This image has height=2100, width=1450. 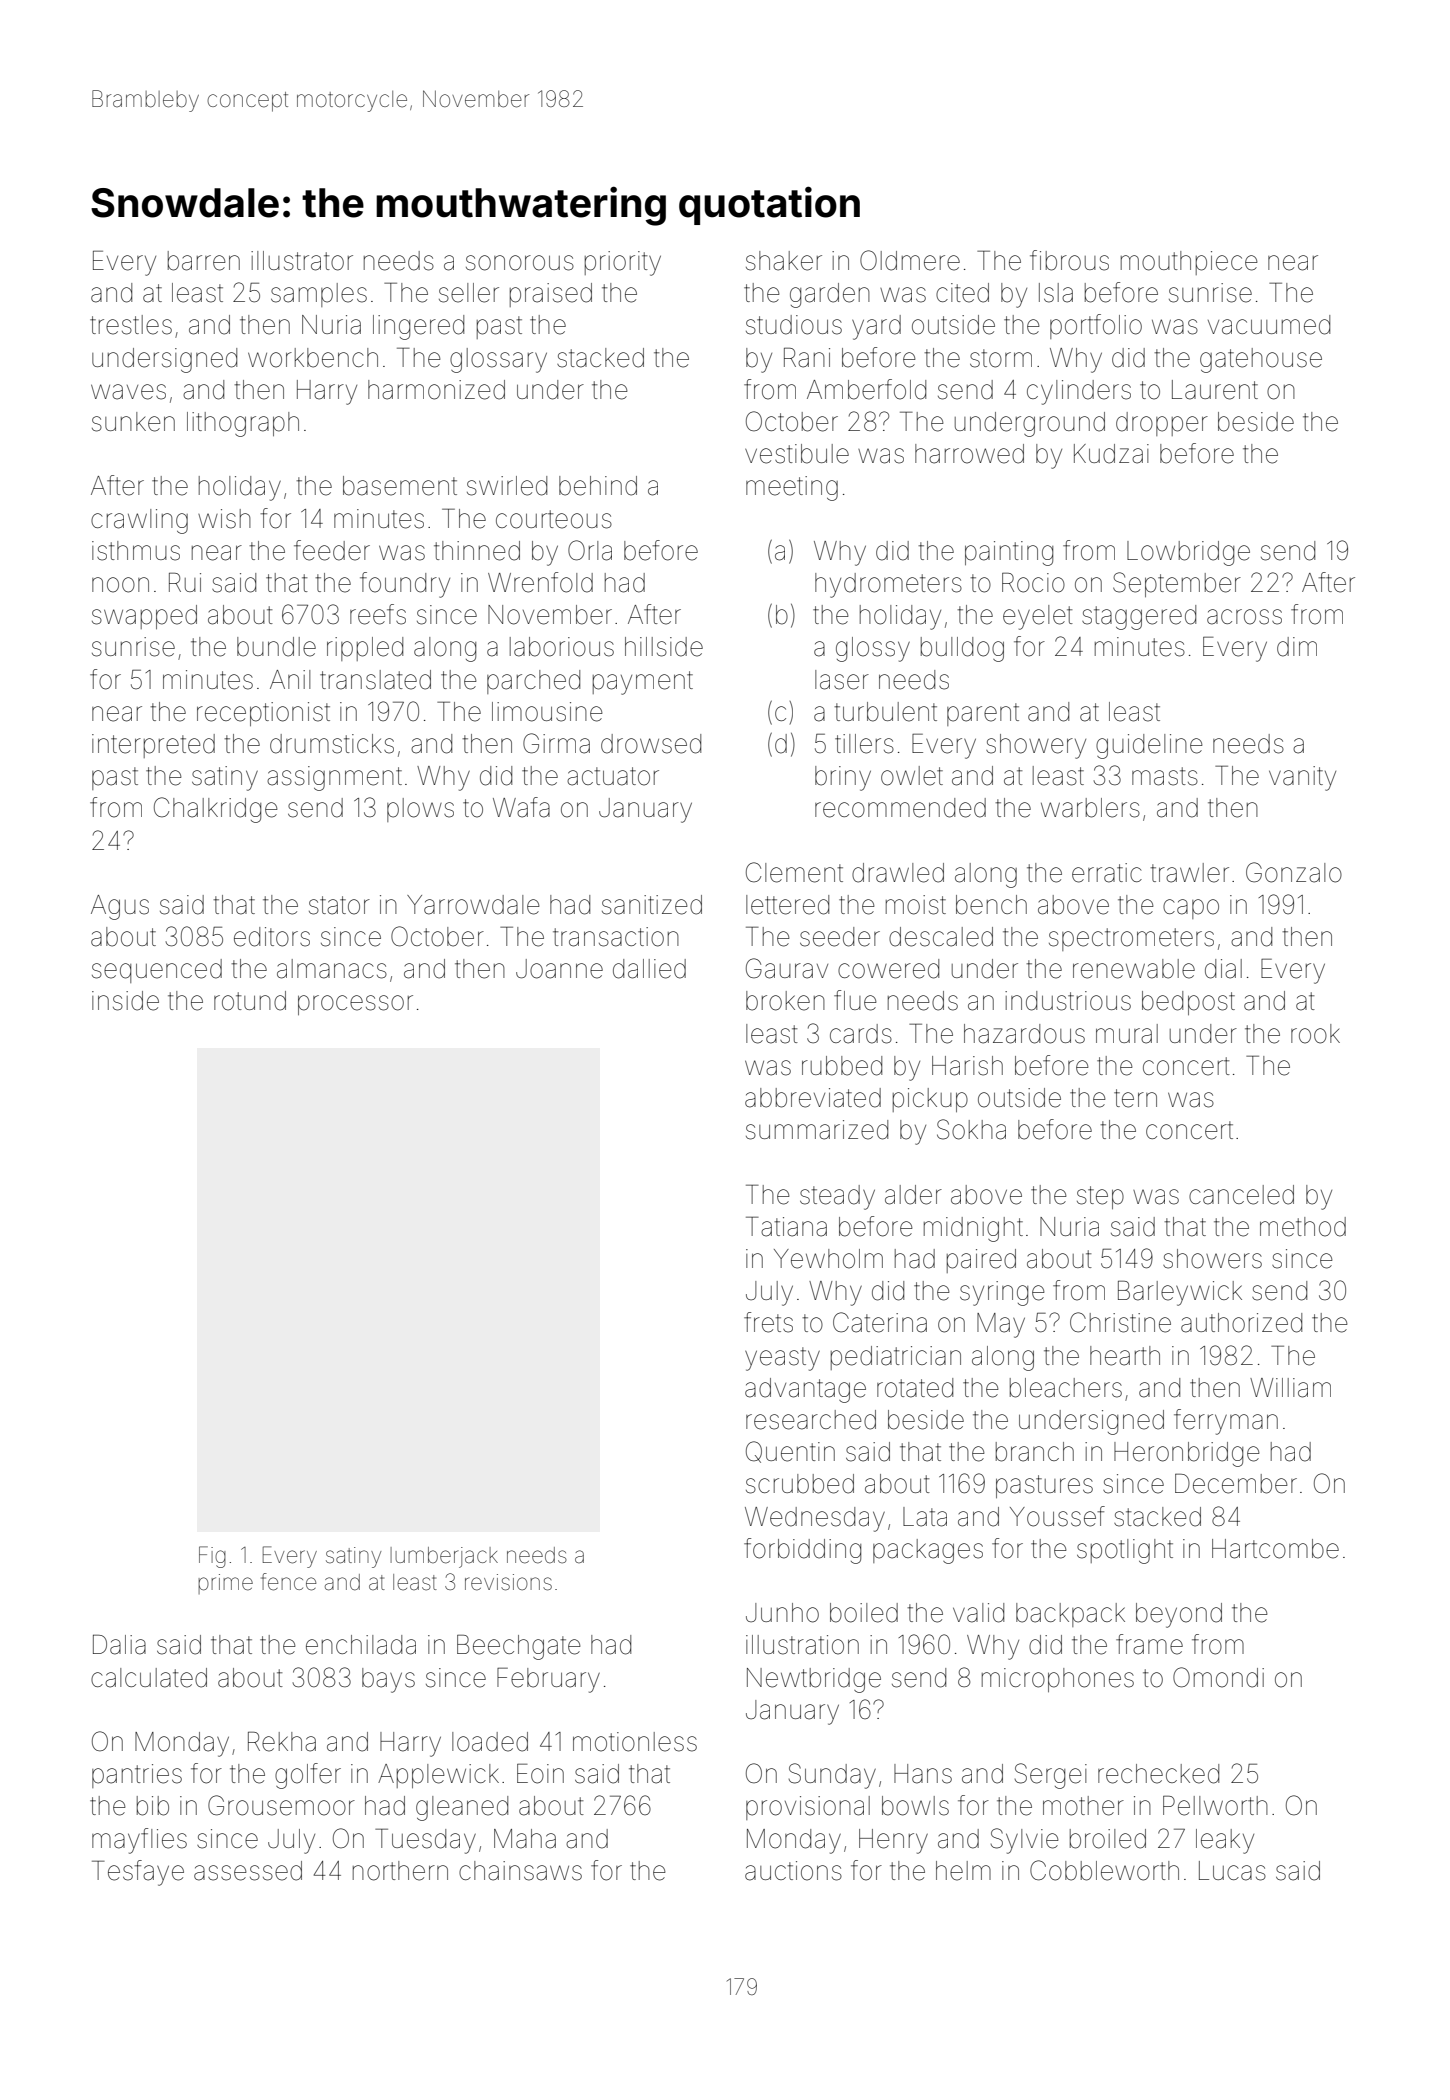 I want to click on chainsaws, so click(x=520, y=1871).
